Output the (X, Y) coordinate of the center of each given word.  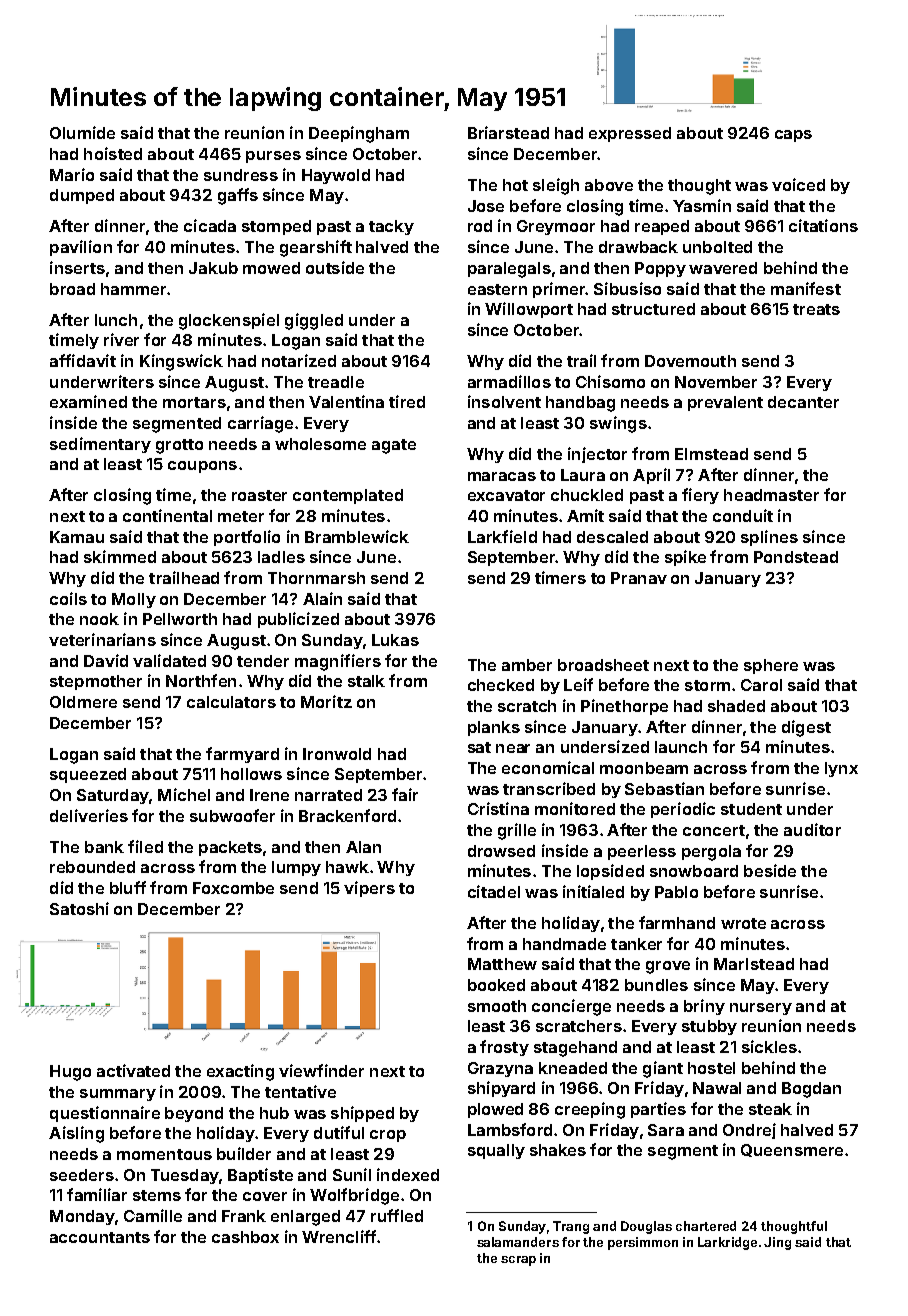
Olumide (82, 132)
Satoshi (79, 908)
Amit (585, 515)
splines (769, 538)
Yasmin (702, 205)
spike (685, 558)
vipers (369, 889)
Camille (153, 1215)
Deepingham (359, 134)
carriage (260, 424)
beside (770, 870)
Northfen (201, 680)
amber (527, 665)
